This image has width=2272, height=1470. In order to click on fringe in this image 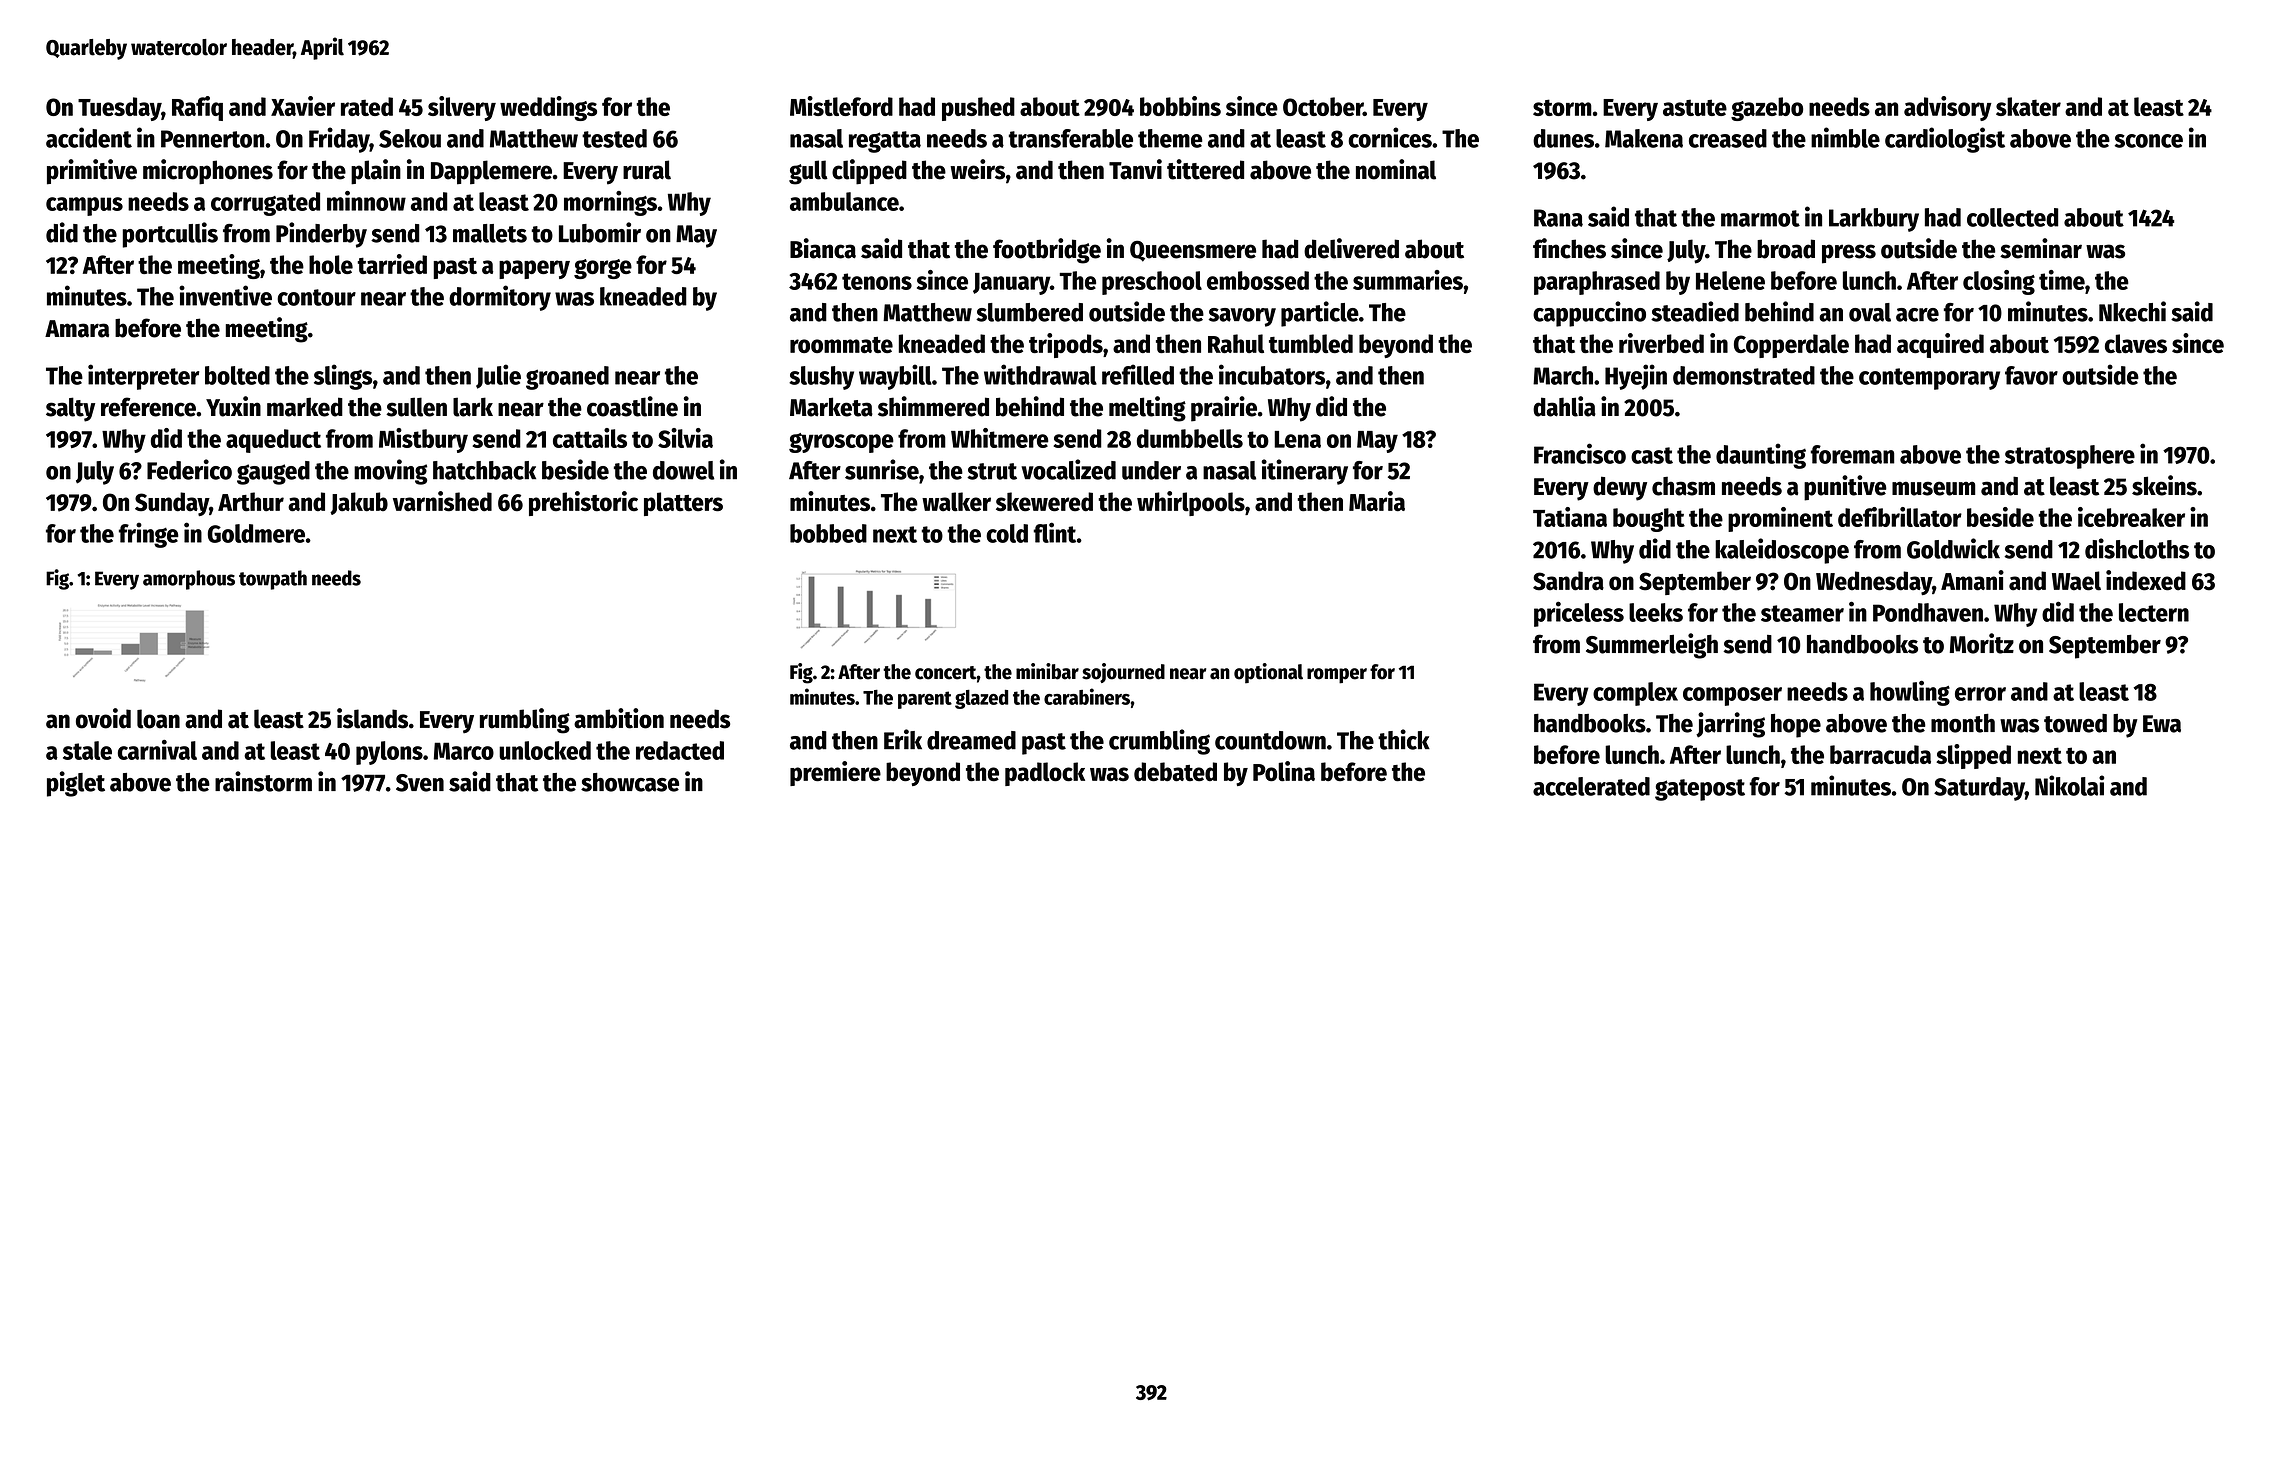, I will do `click(149, 535)`.
